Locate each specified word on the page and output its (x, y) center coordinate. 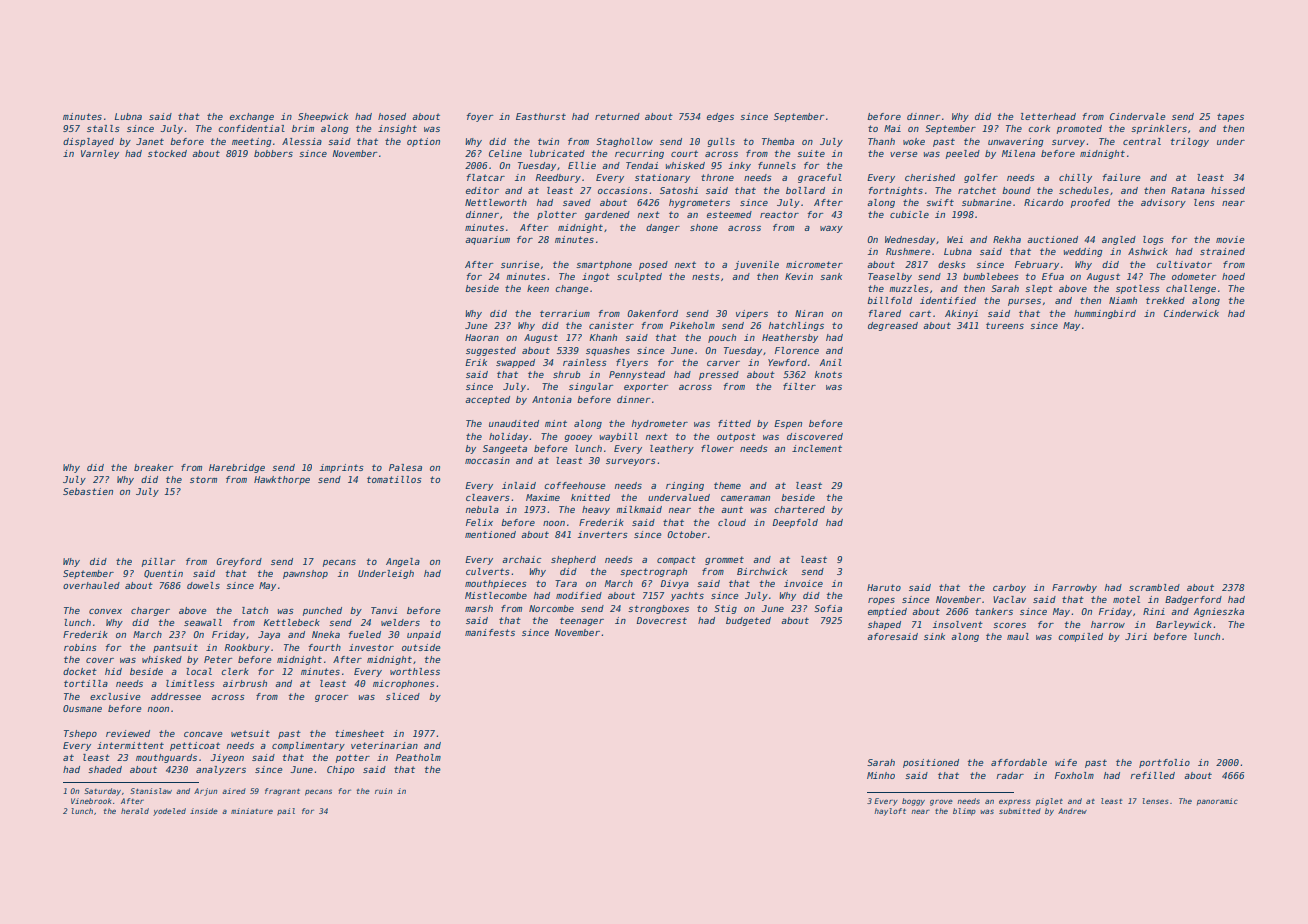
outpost (736, 437)
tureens (1005, 325)
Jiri (1136, 636)
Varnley (100, 154)
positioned (931, 763)
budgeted (748, 621)
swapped (515, 363)
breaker (154, 467)
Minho (881, 775)
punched (322, 611)
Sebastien (88, 491)
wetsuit (250, 733)
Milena (1018, 153)
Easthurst (541, 116)
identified (948, 300)
